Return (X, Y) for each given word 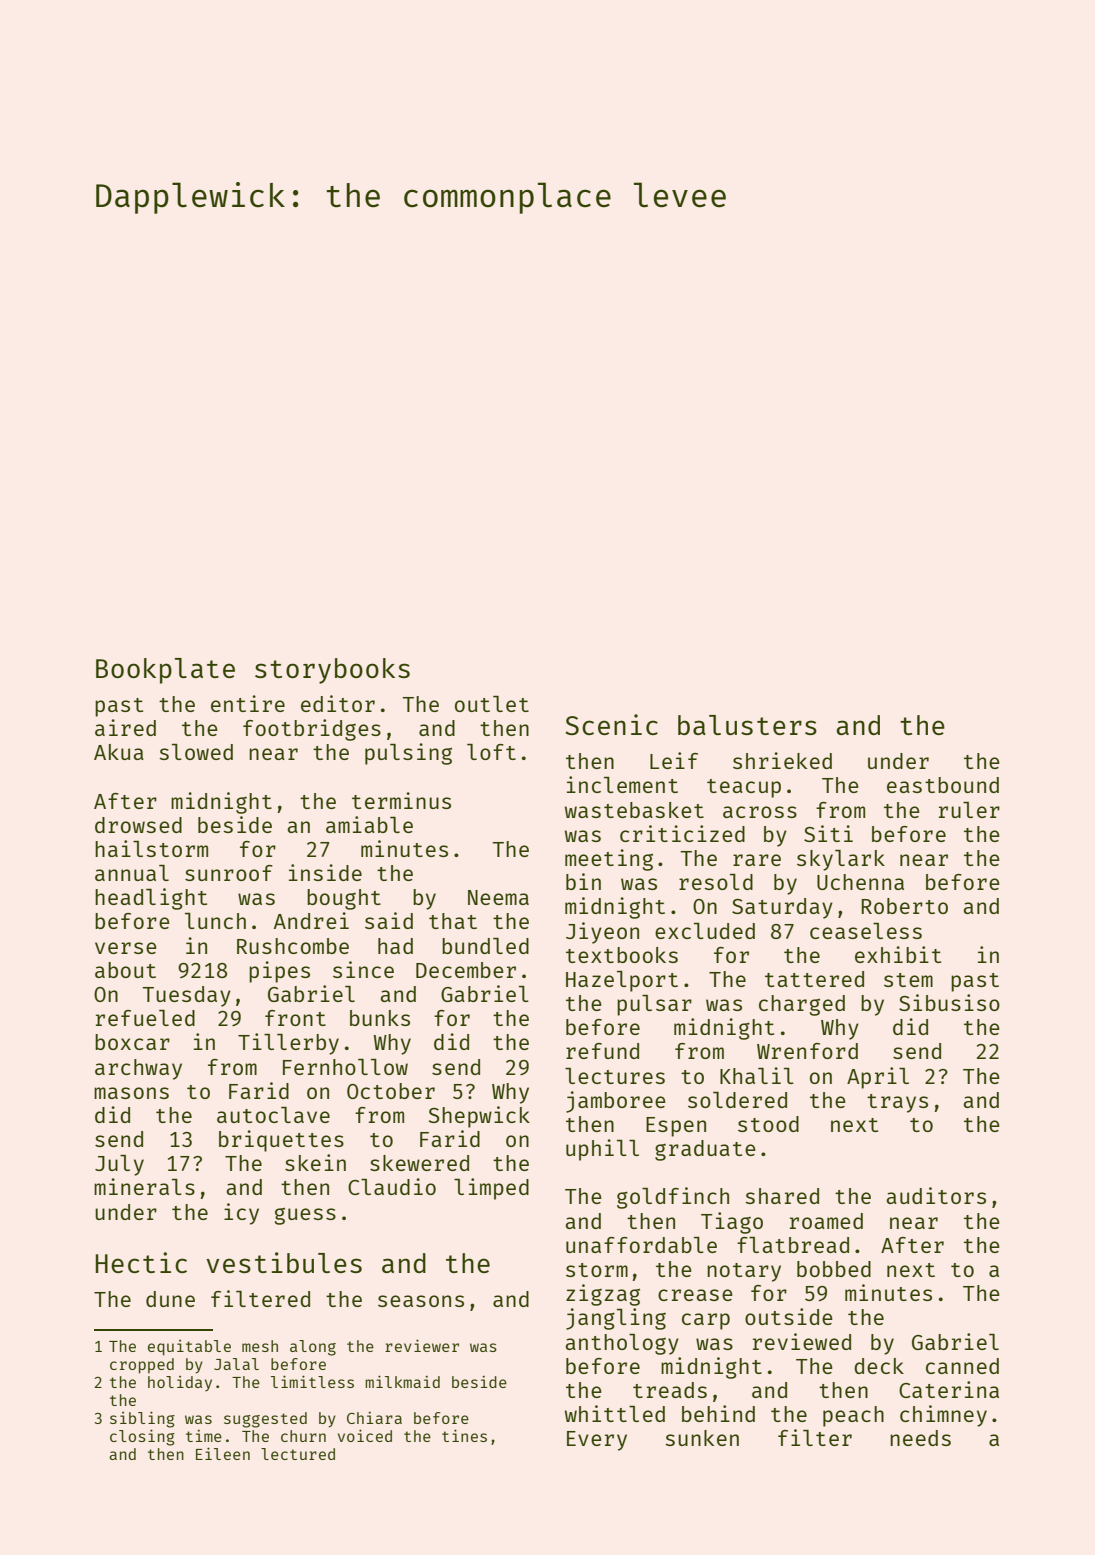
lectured (298, 1454)
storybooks (332, 671)
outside (789, 1316)
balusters (747, 725)
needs (920, 1438)
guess (305, 1216)
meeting (609, 860)
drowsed (138, 825)
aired (125, 727)
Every (597, 1441)
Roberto (904, 906)
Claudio (392, 1186)
